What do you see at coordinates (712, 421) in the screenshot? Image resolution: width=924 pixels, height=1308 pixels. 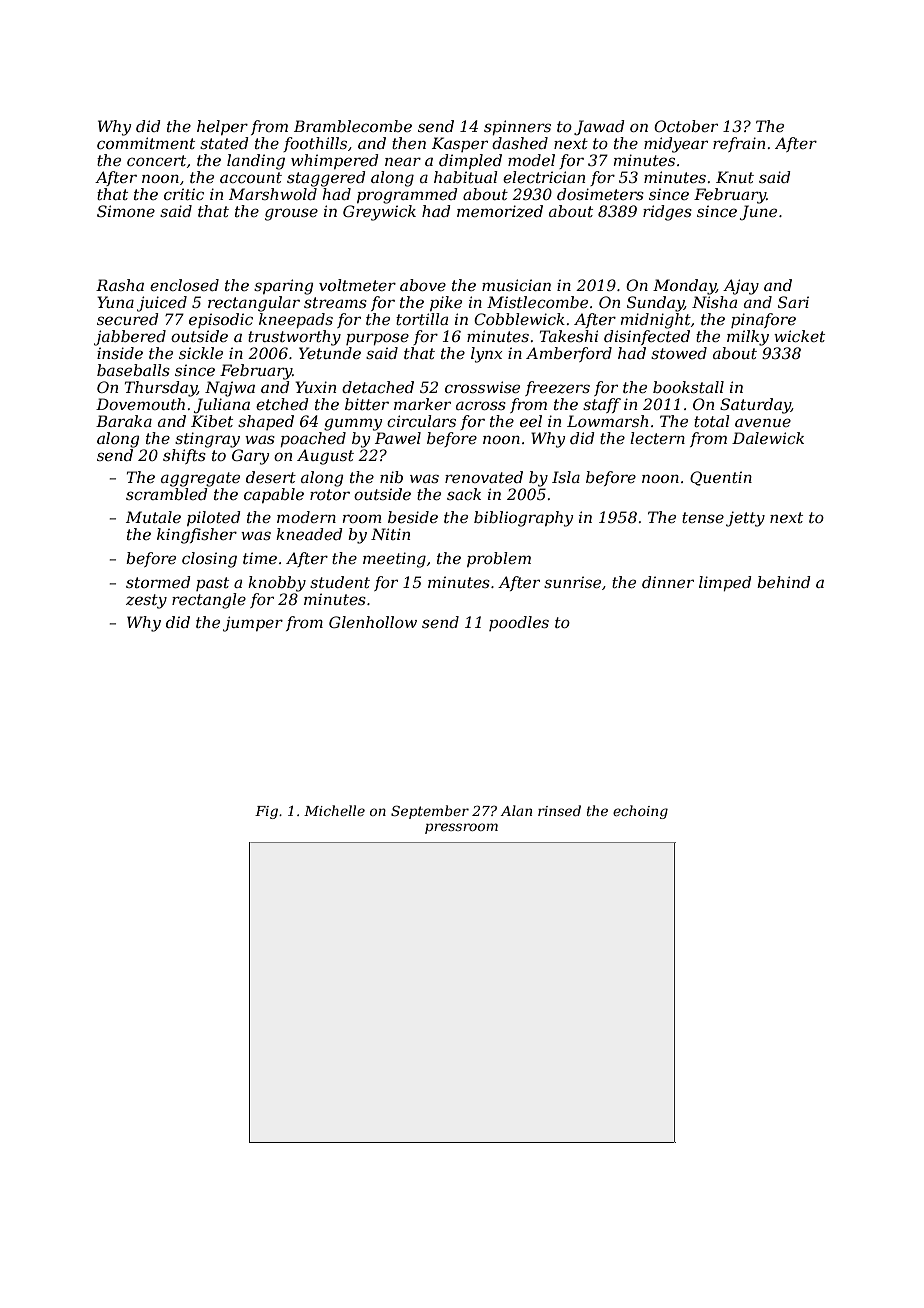 I see `total` at bounding box center [712, 421].
